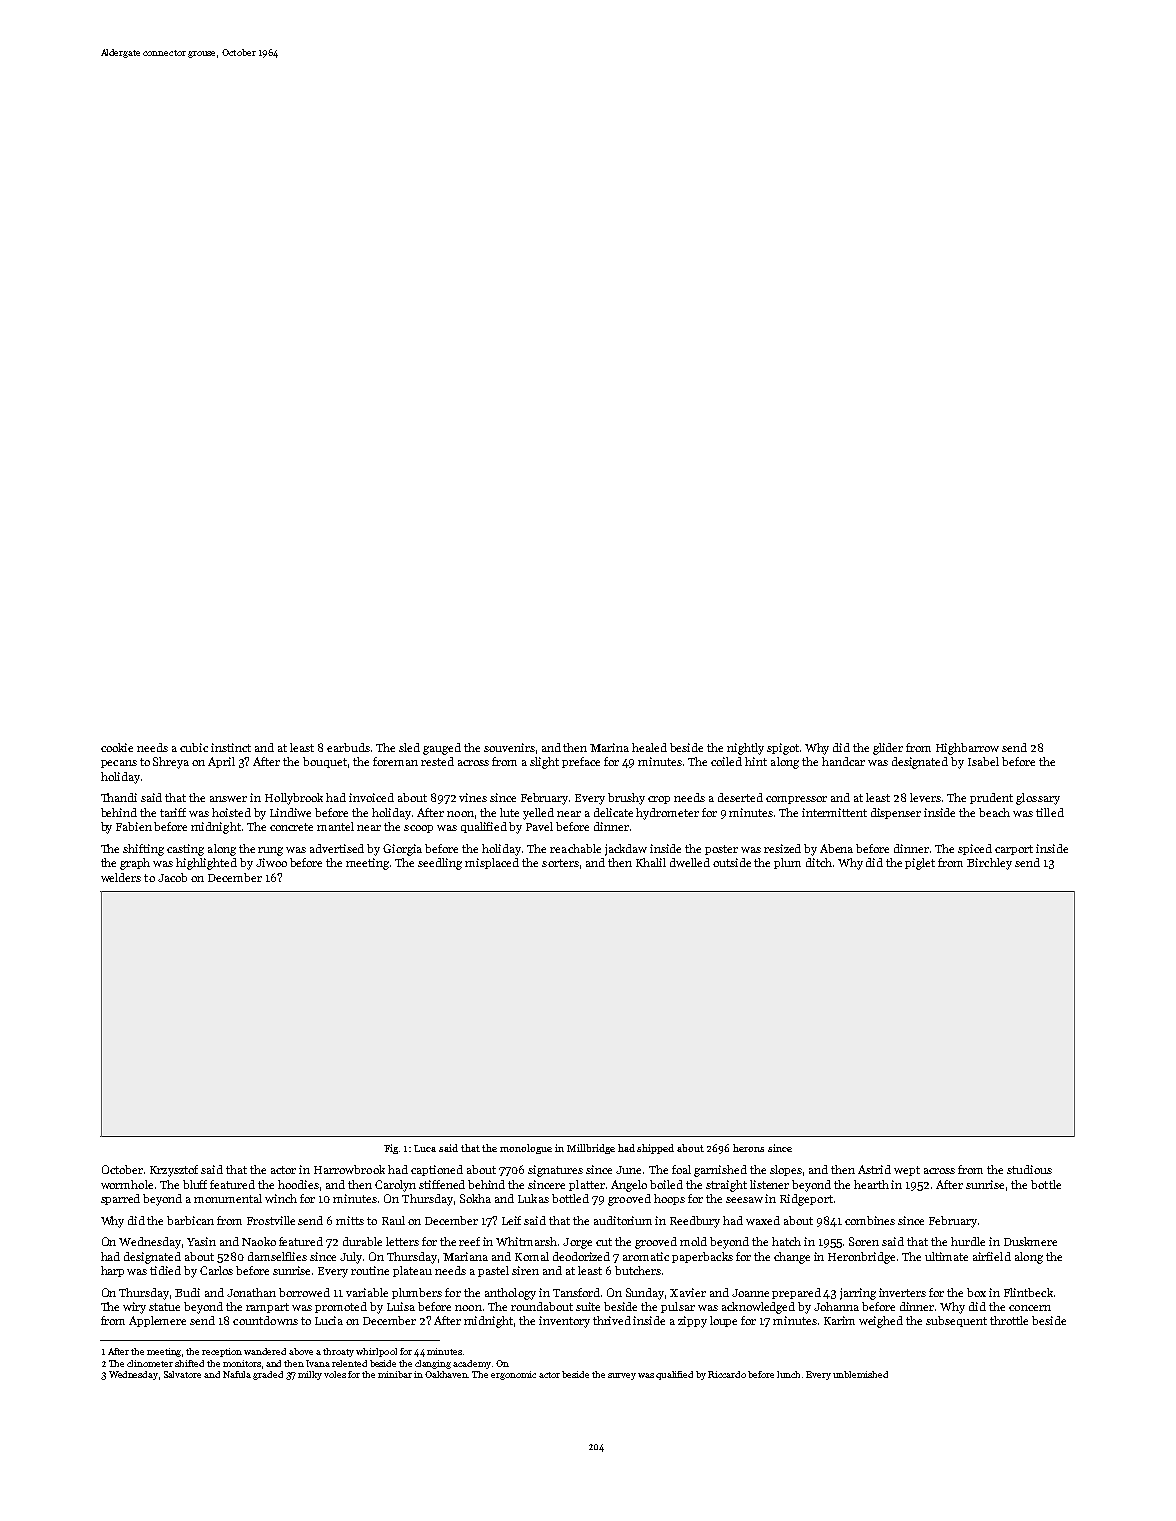 The image size is (1176, 1521). Describe the element at coordinates (121, 877) in the page. I see `welders` at that location.
